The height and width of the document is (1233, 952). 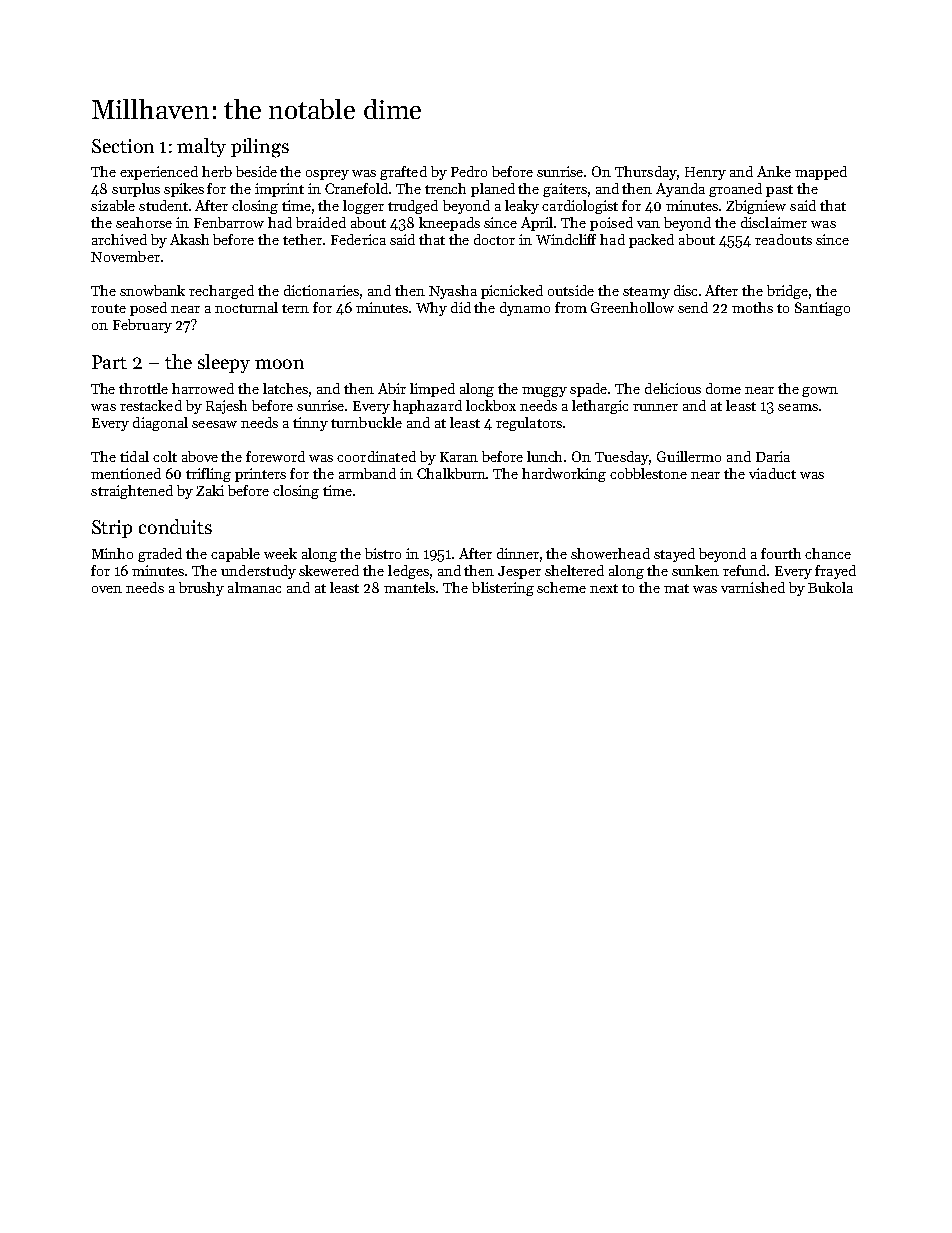 I want to click on Pedro, so click(x=469, y=171).
